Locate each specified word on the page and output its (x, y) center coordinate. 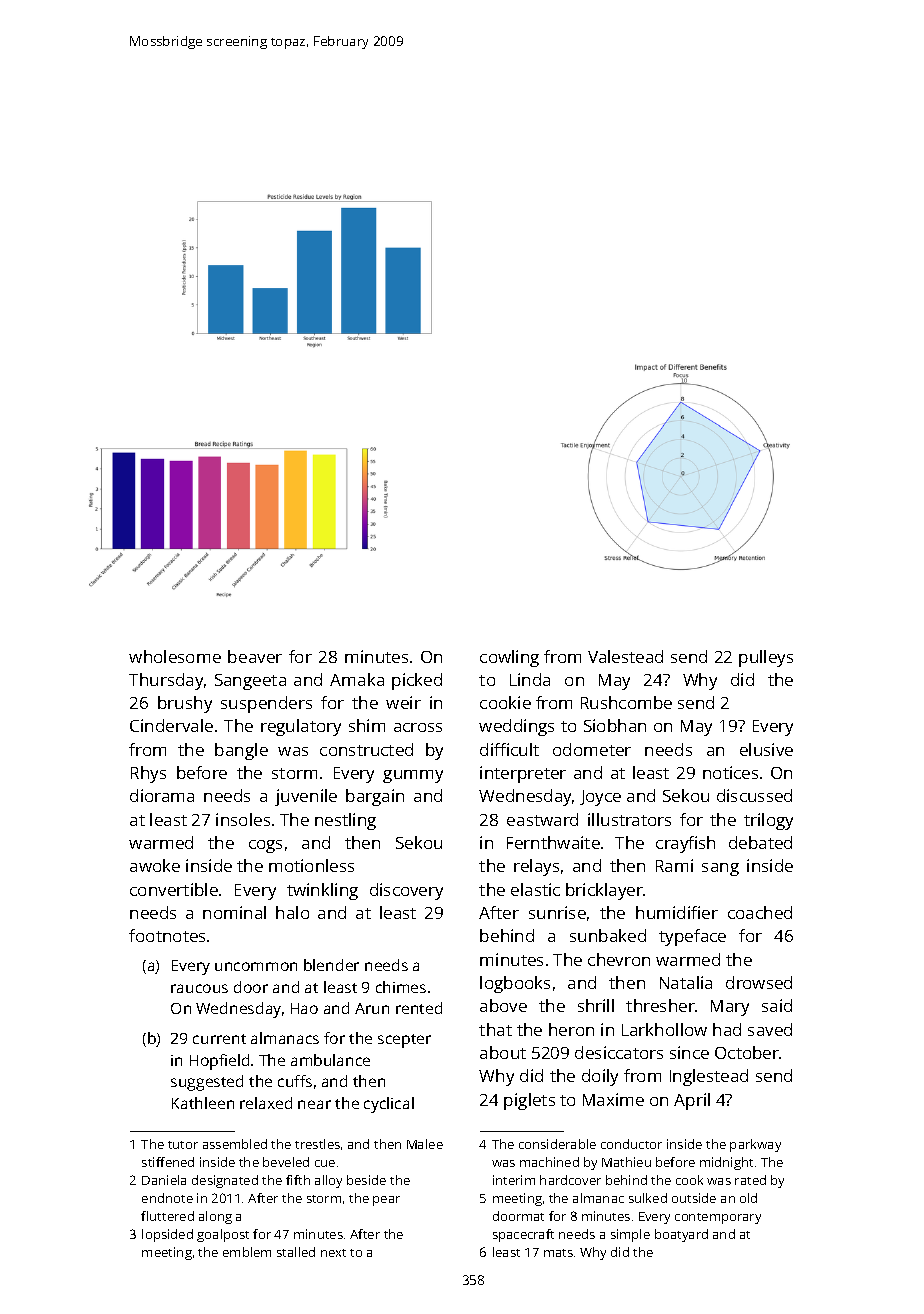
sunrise (557, 912)
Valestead (625, 656)
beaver (255, 656)
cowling (509, 658)
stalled (296, 1252)
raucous (199, 988)
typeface (692, 937)
